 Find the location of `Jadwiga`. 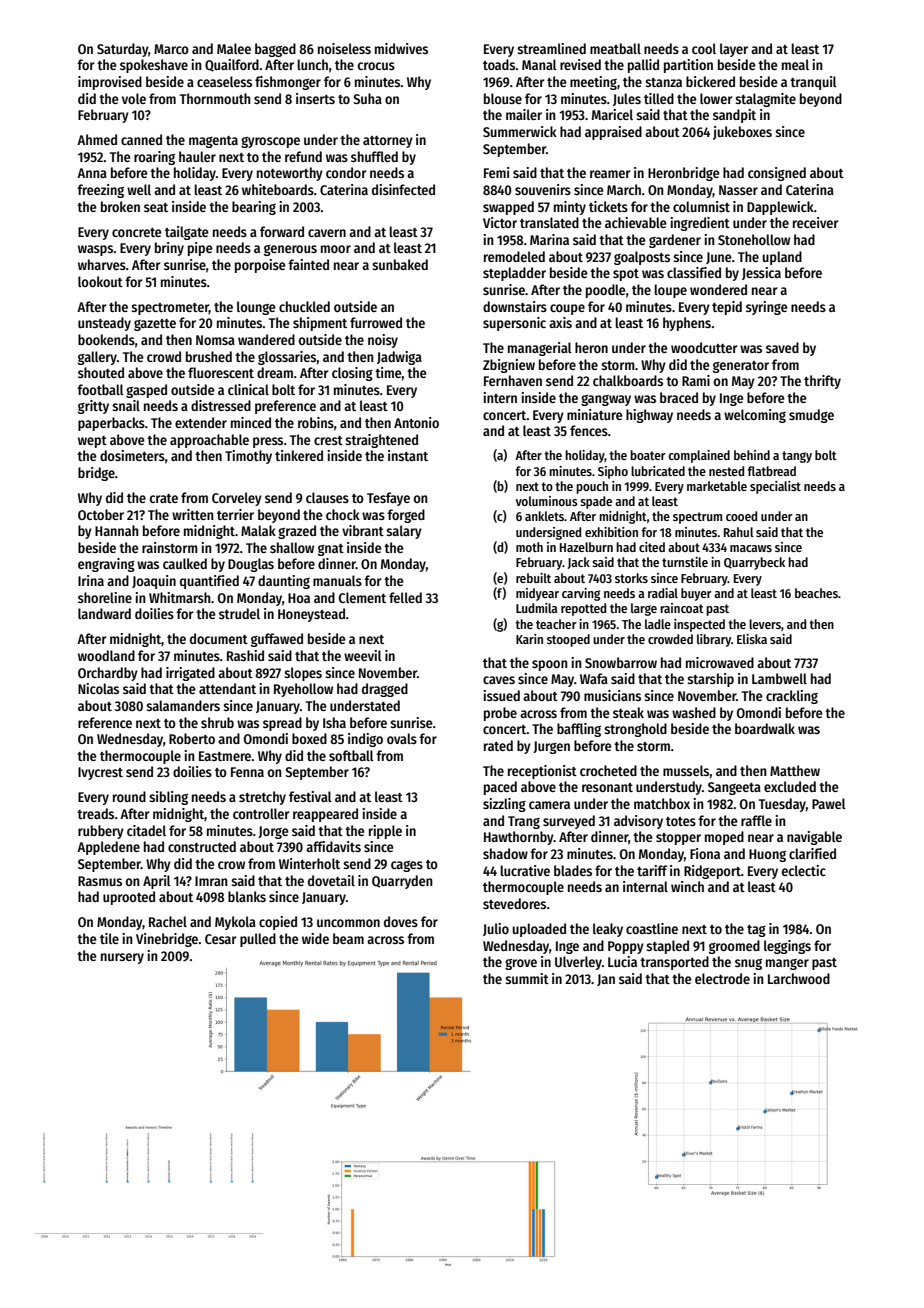

Jadwiga is located at coordinates (399, 358).
